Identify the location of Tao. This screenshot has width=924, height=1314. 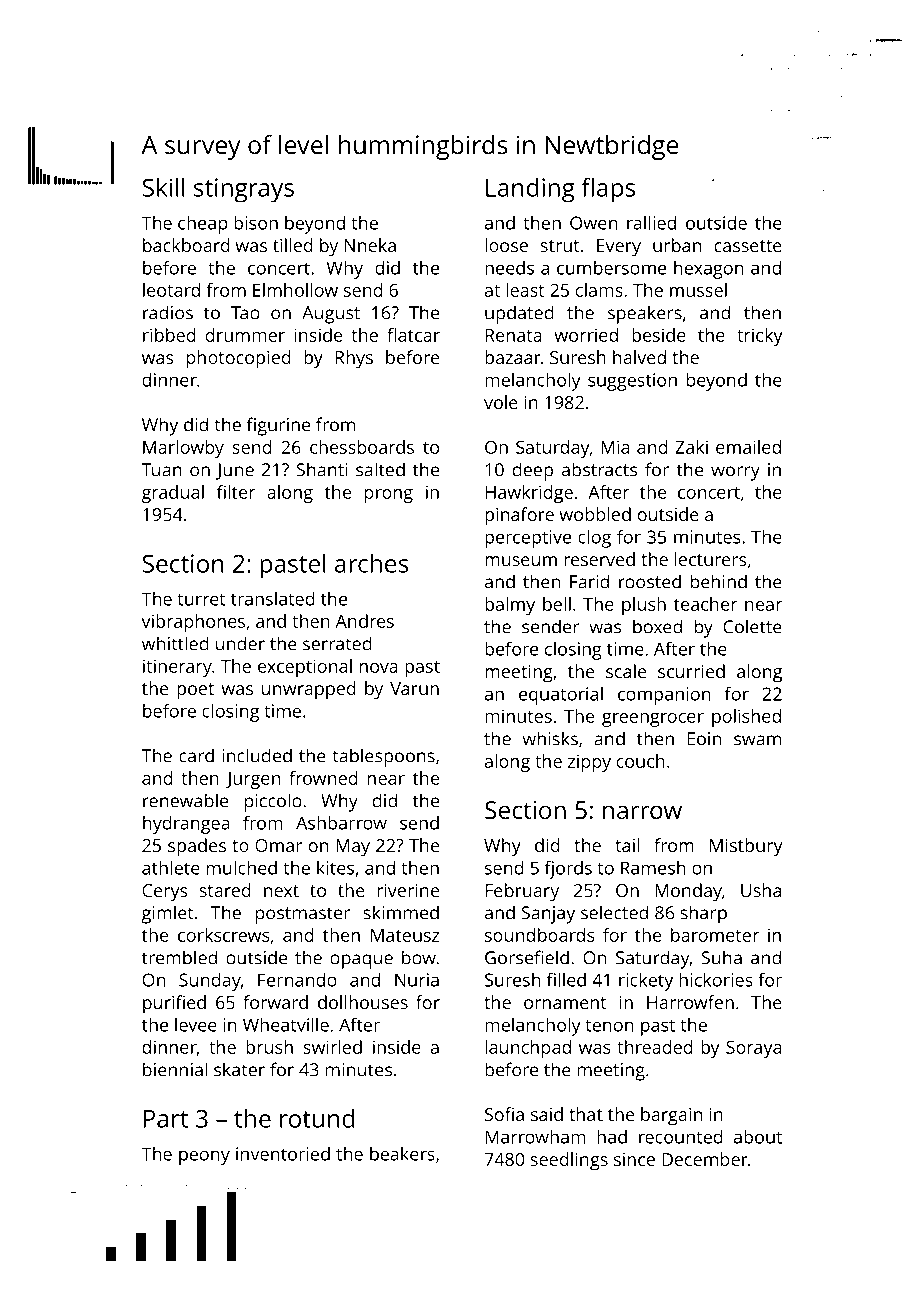
(245, 313).
